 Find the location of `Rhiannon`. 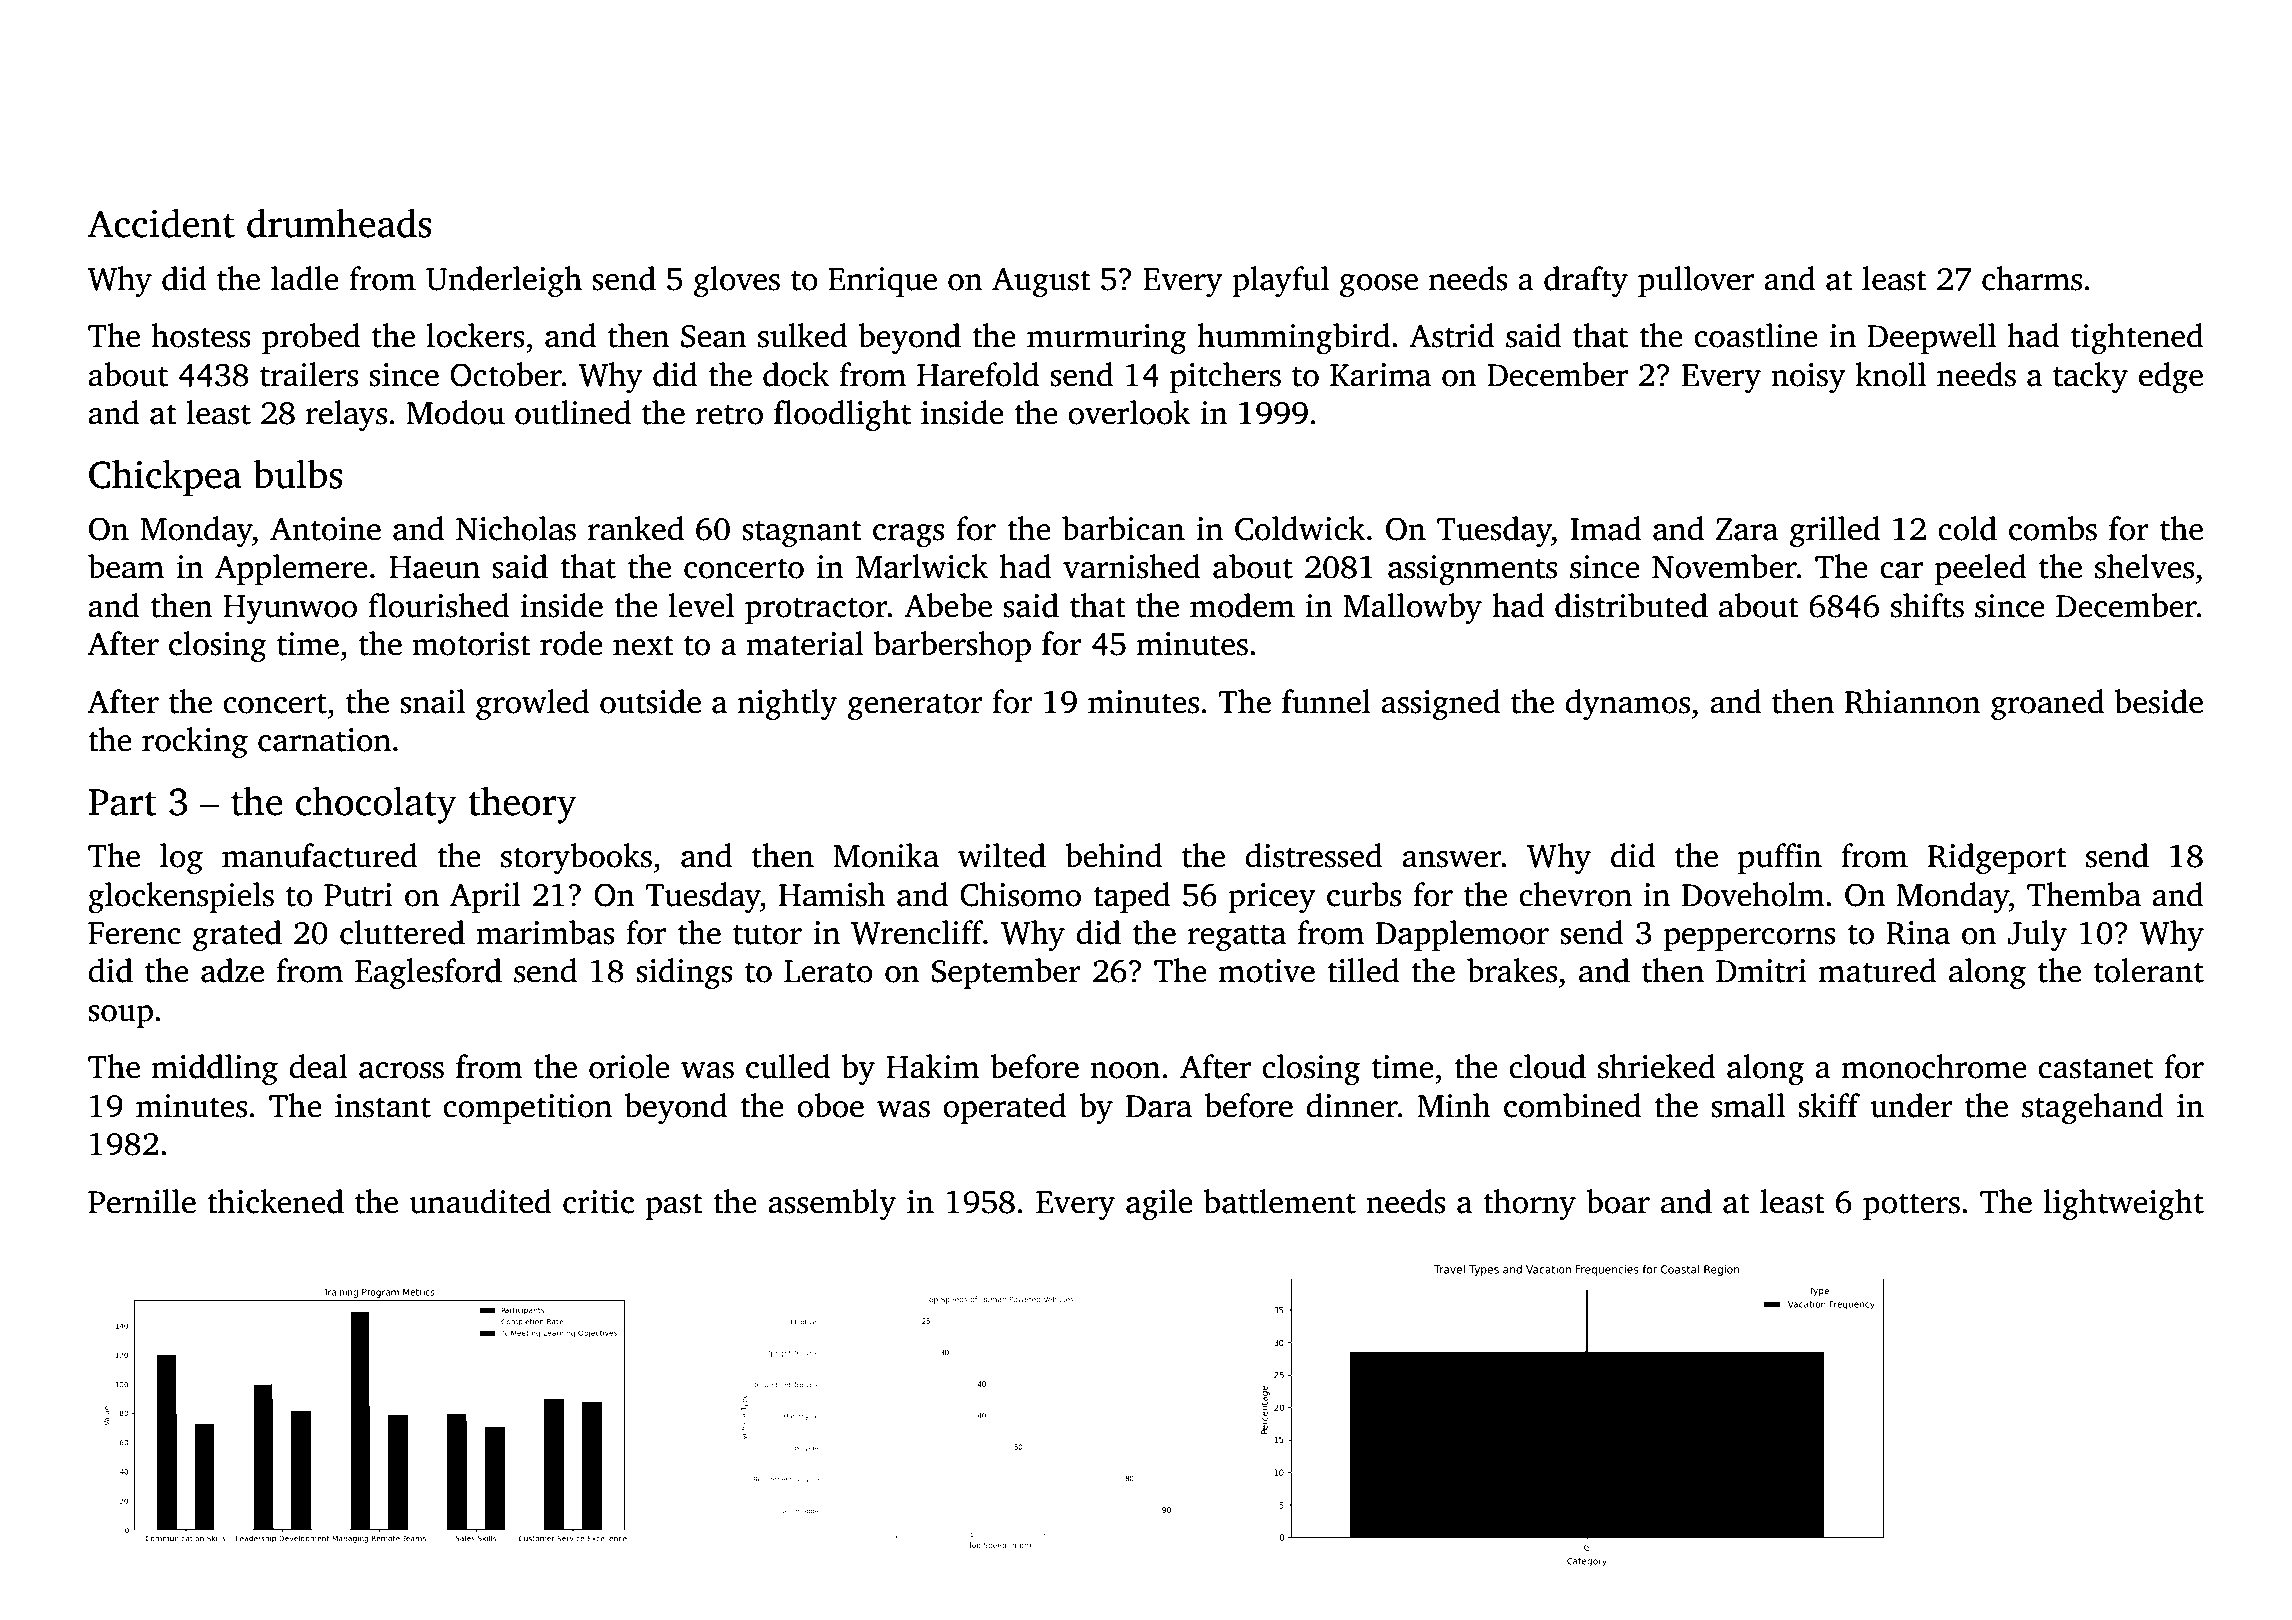

Rhiannon is located at coordinates (1913, 701).
